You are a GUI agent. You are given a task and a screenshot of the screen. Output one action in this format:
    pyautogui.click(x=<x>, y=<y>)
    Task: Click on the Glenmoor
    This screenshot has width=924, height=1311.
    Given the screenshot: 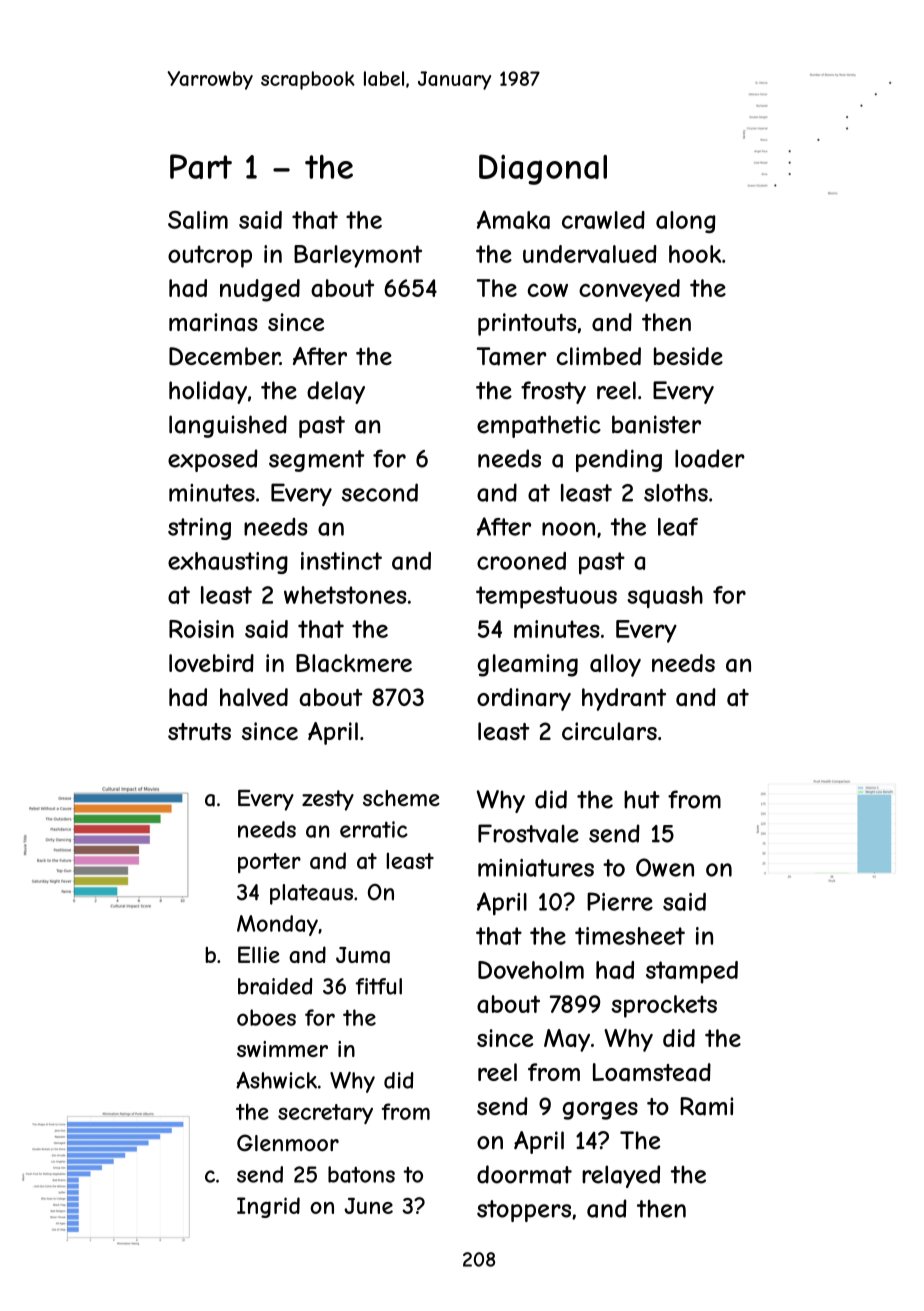 What is the action you would take?
    pyautogui.click(x=288, y=1143)
